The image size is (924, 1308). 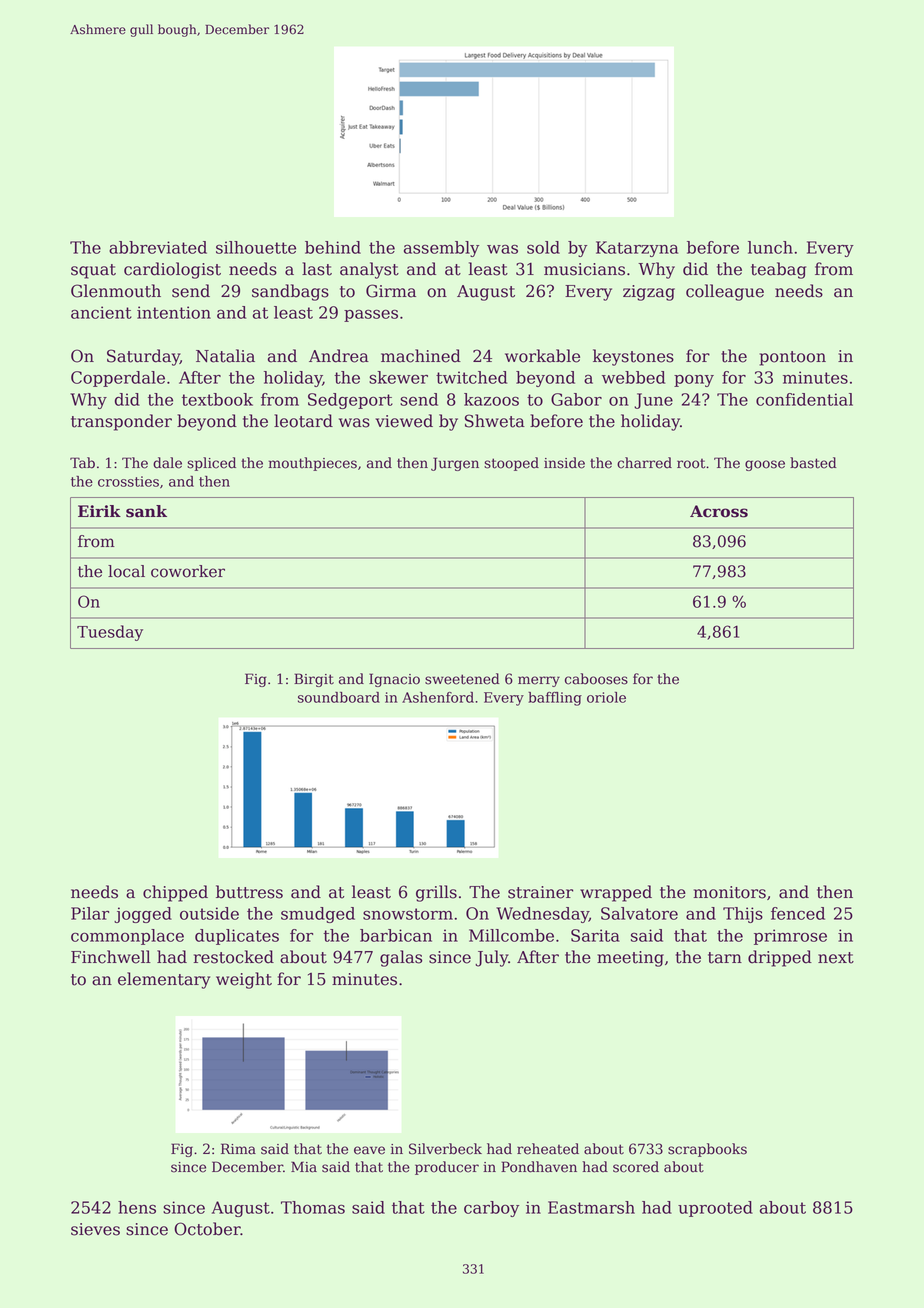 What do you see at coordinates (584, 269) in the screenshot?
I see `musicians` at bounding box center [584, 269].
